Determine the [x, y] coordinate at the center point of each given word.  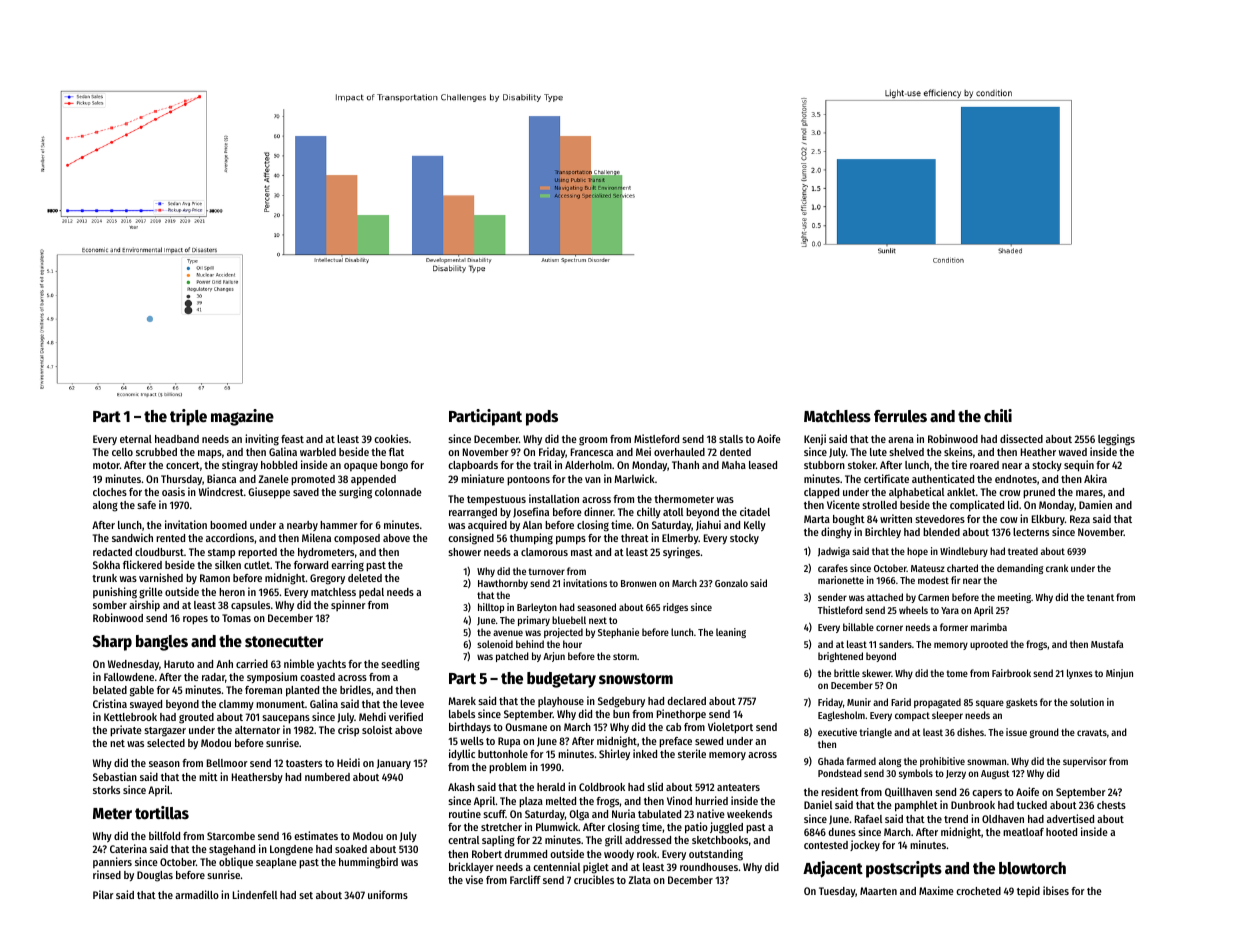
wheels [913, 610]
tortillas [162, 813]
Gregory [327, 579]
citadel [755, 511]
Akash [461, 787]
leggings [1116, 440]
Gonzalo [731, 583]
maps [210, 454]
